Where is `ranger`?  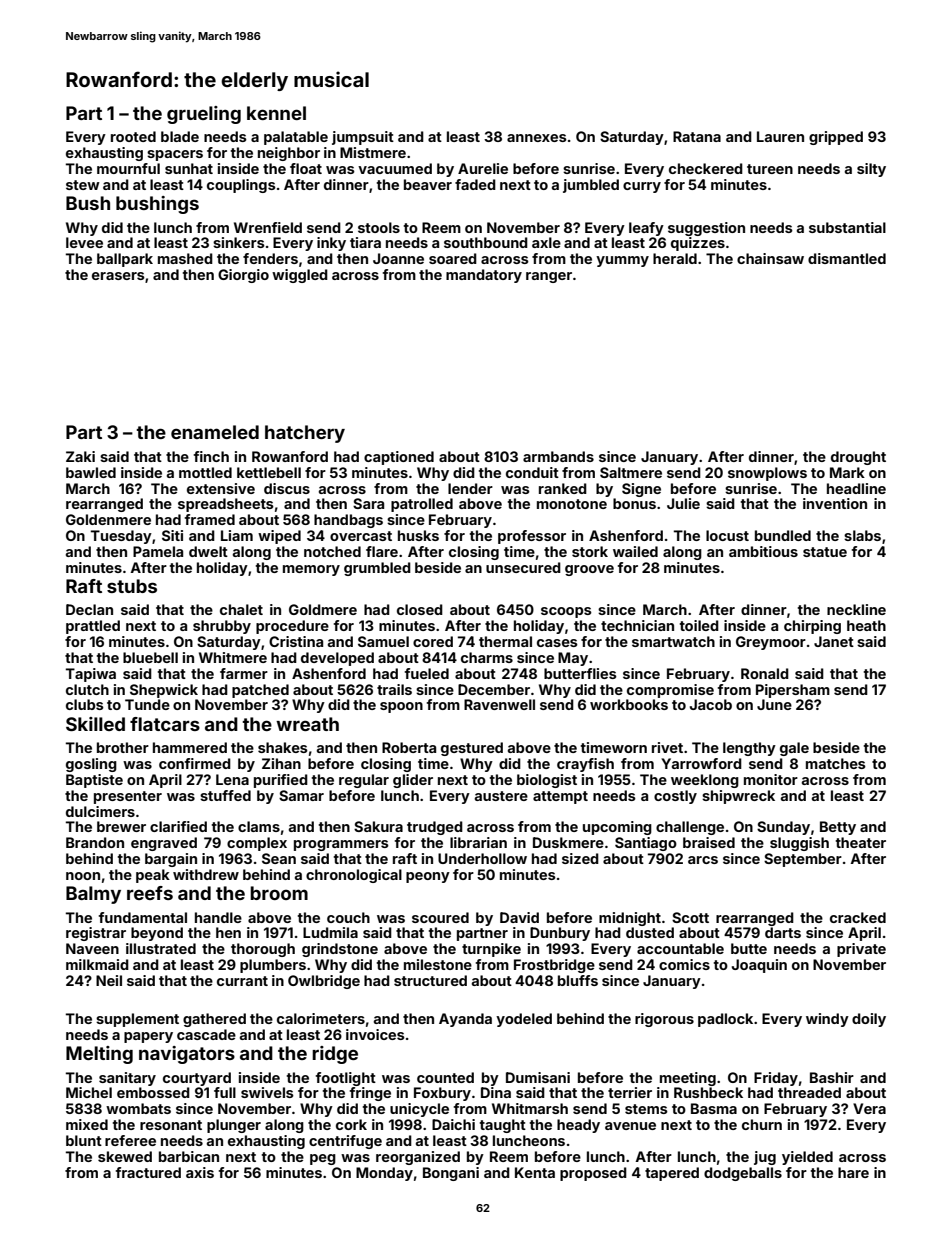 ranger is located at coordinates (549, 277).
